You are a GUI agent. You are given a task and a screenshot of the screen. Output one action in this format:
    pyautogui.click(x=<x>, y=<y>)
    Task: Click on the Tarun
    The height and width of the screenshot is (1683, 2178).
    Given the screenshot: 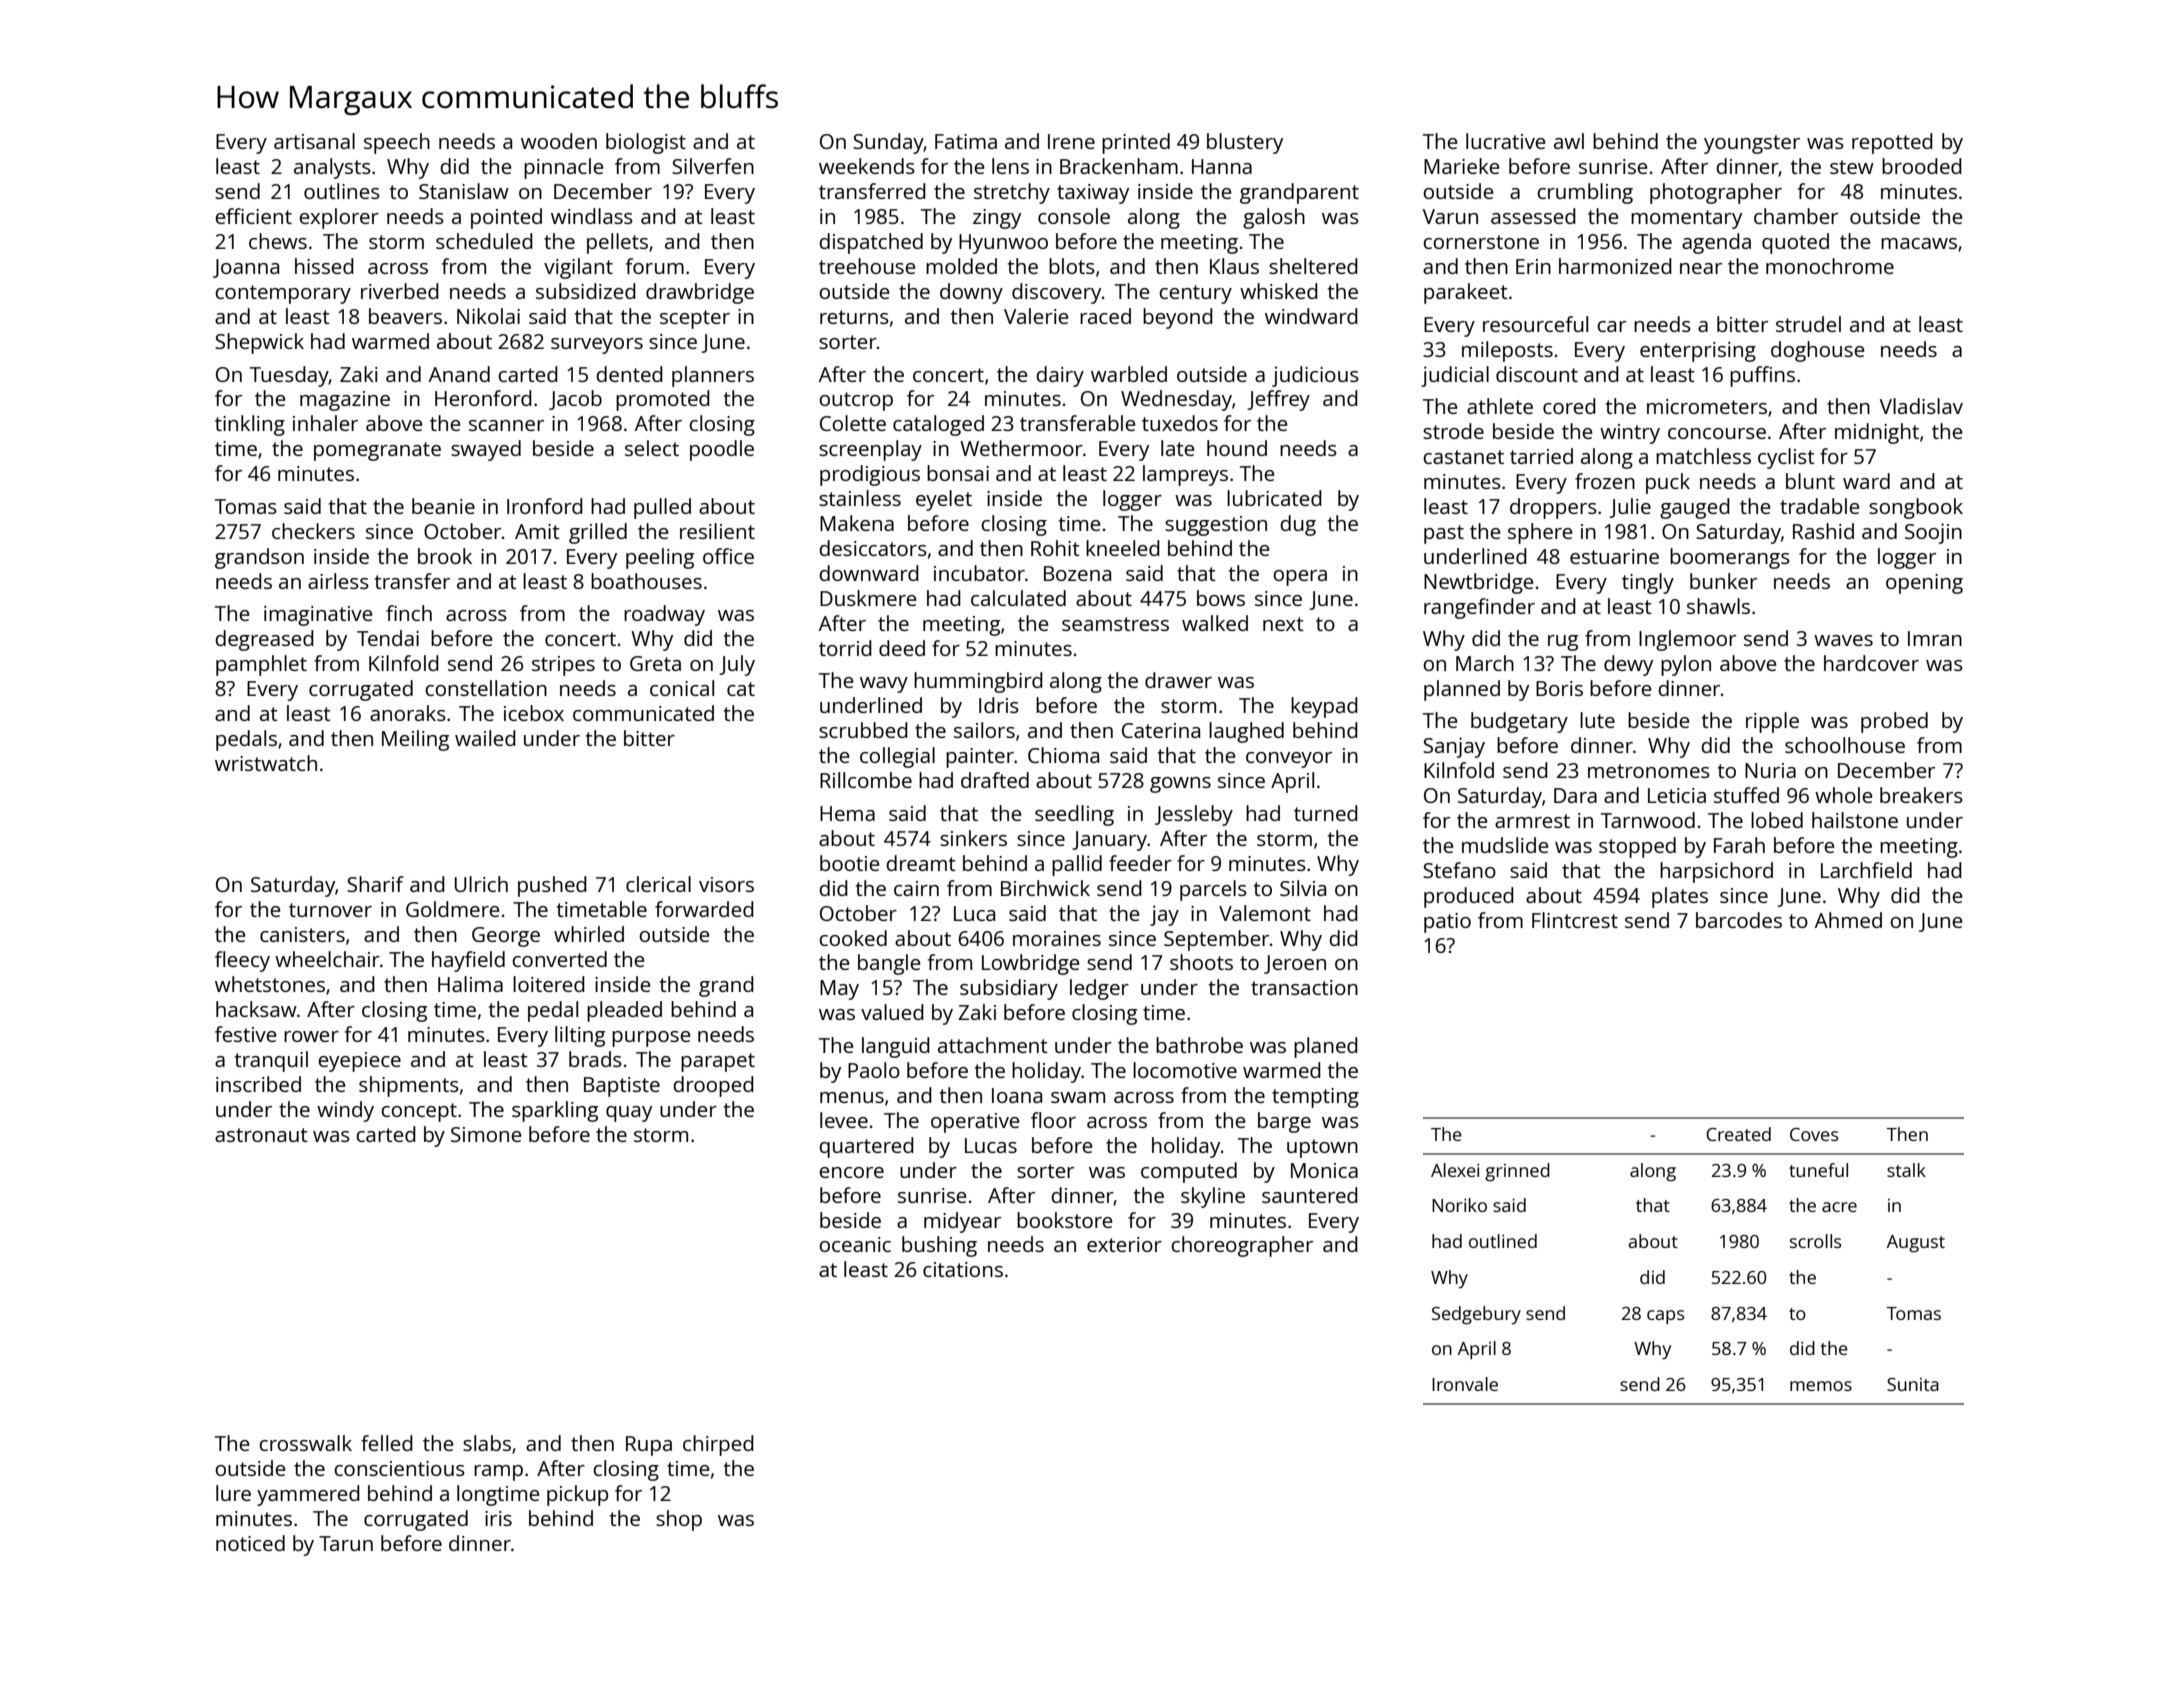 What is the action you would take?
    pyautogui.click(x=346, y=1543)
